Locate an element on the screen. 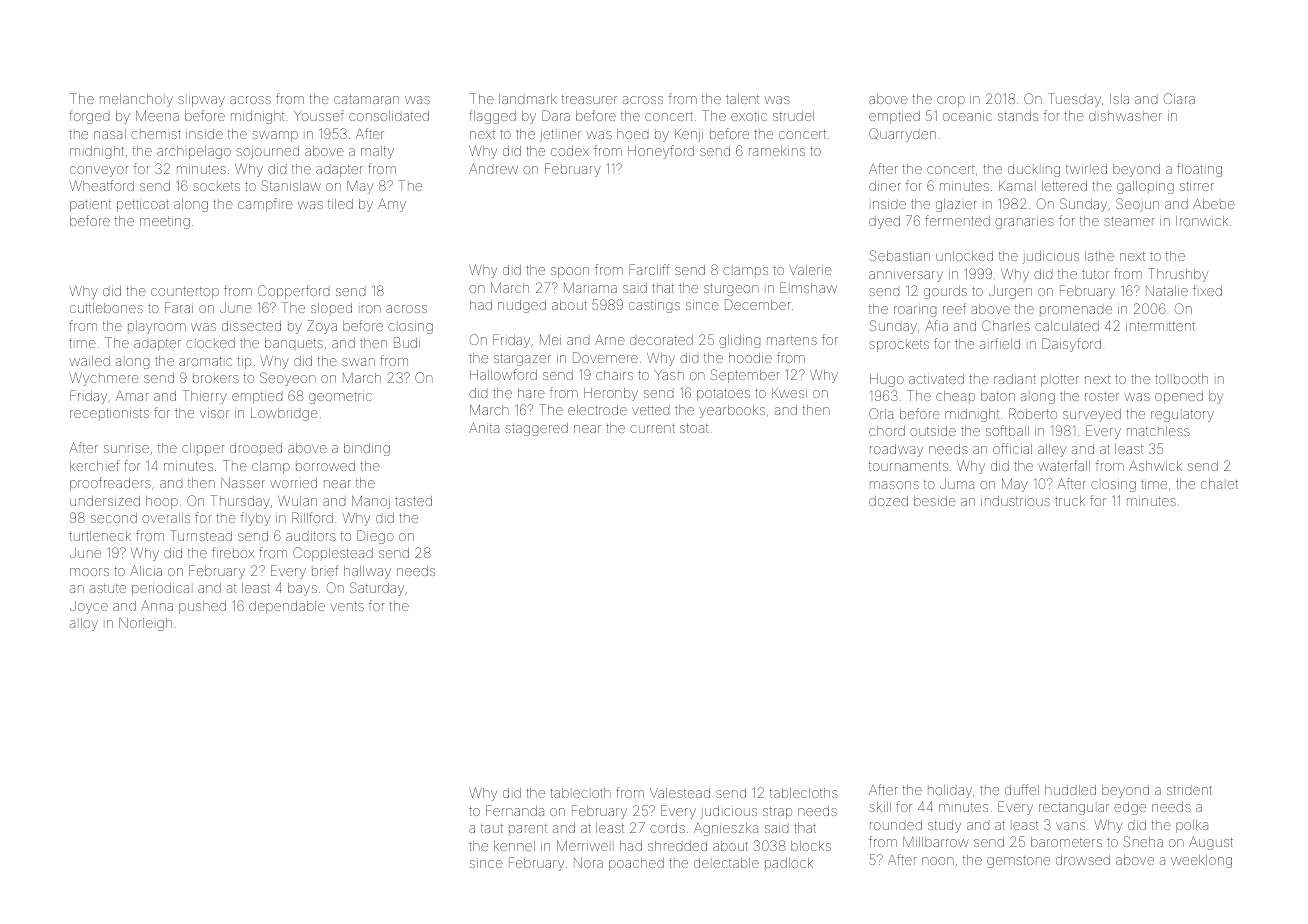 The width and height of the screenshot is (1308, 924). Andrew is located at coordinates (493, 168).
